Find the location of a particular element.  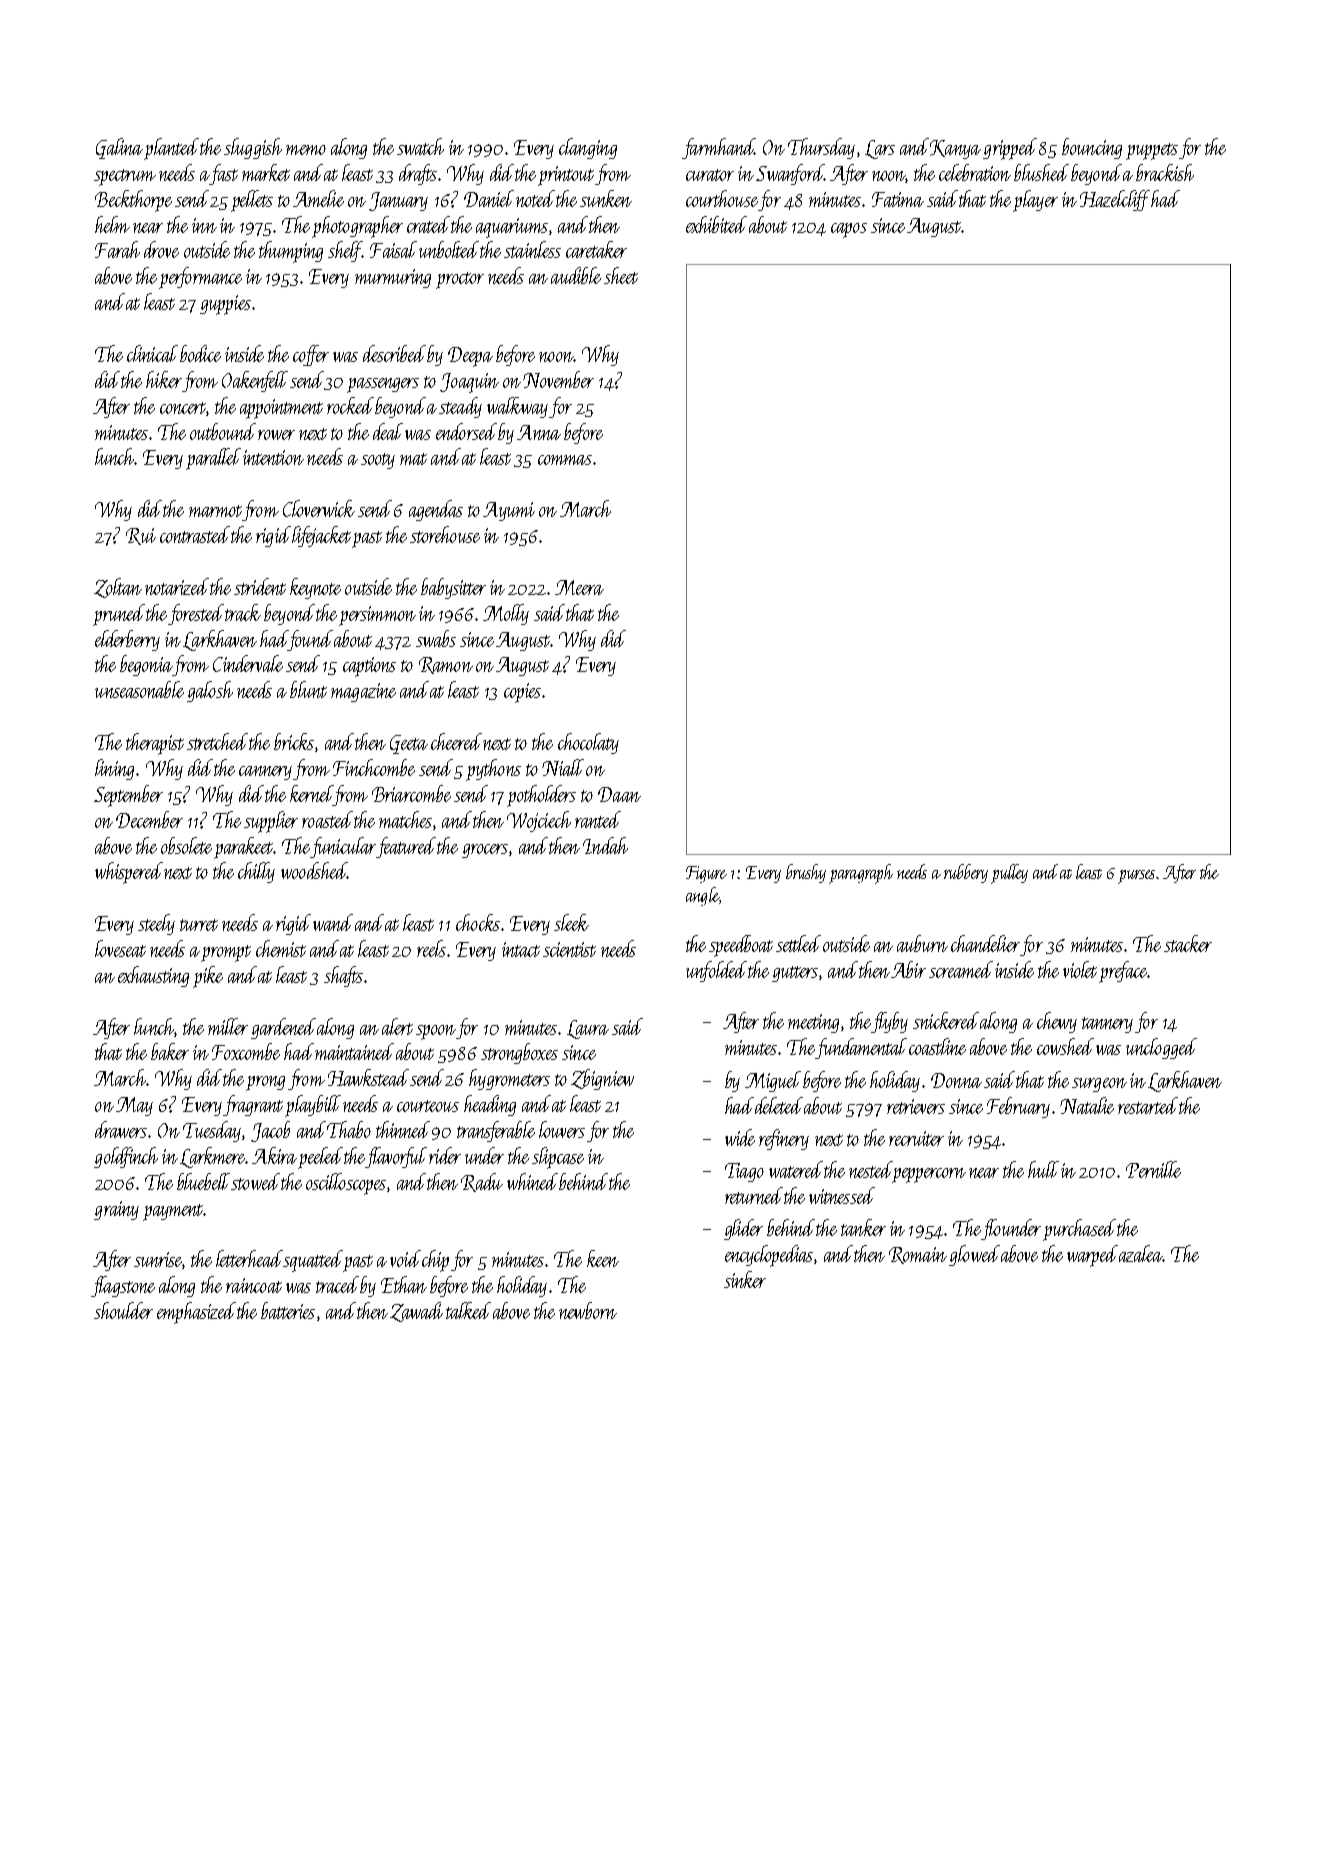

Meera is located at coordinates (579, 587).
